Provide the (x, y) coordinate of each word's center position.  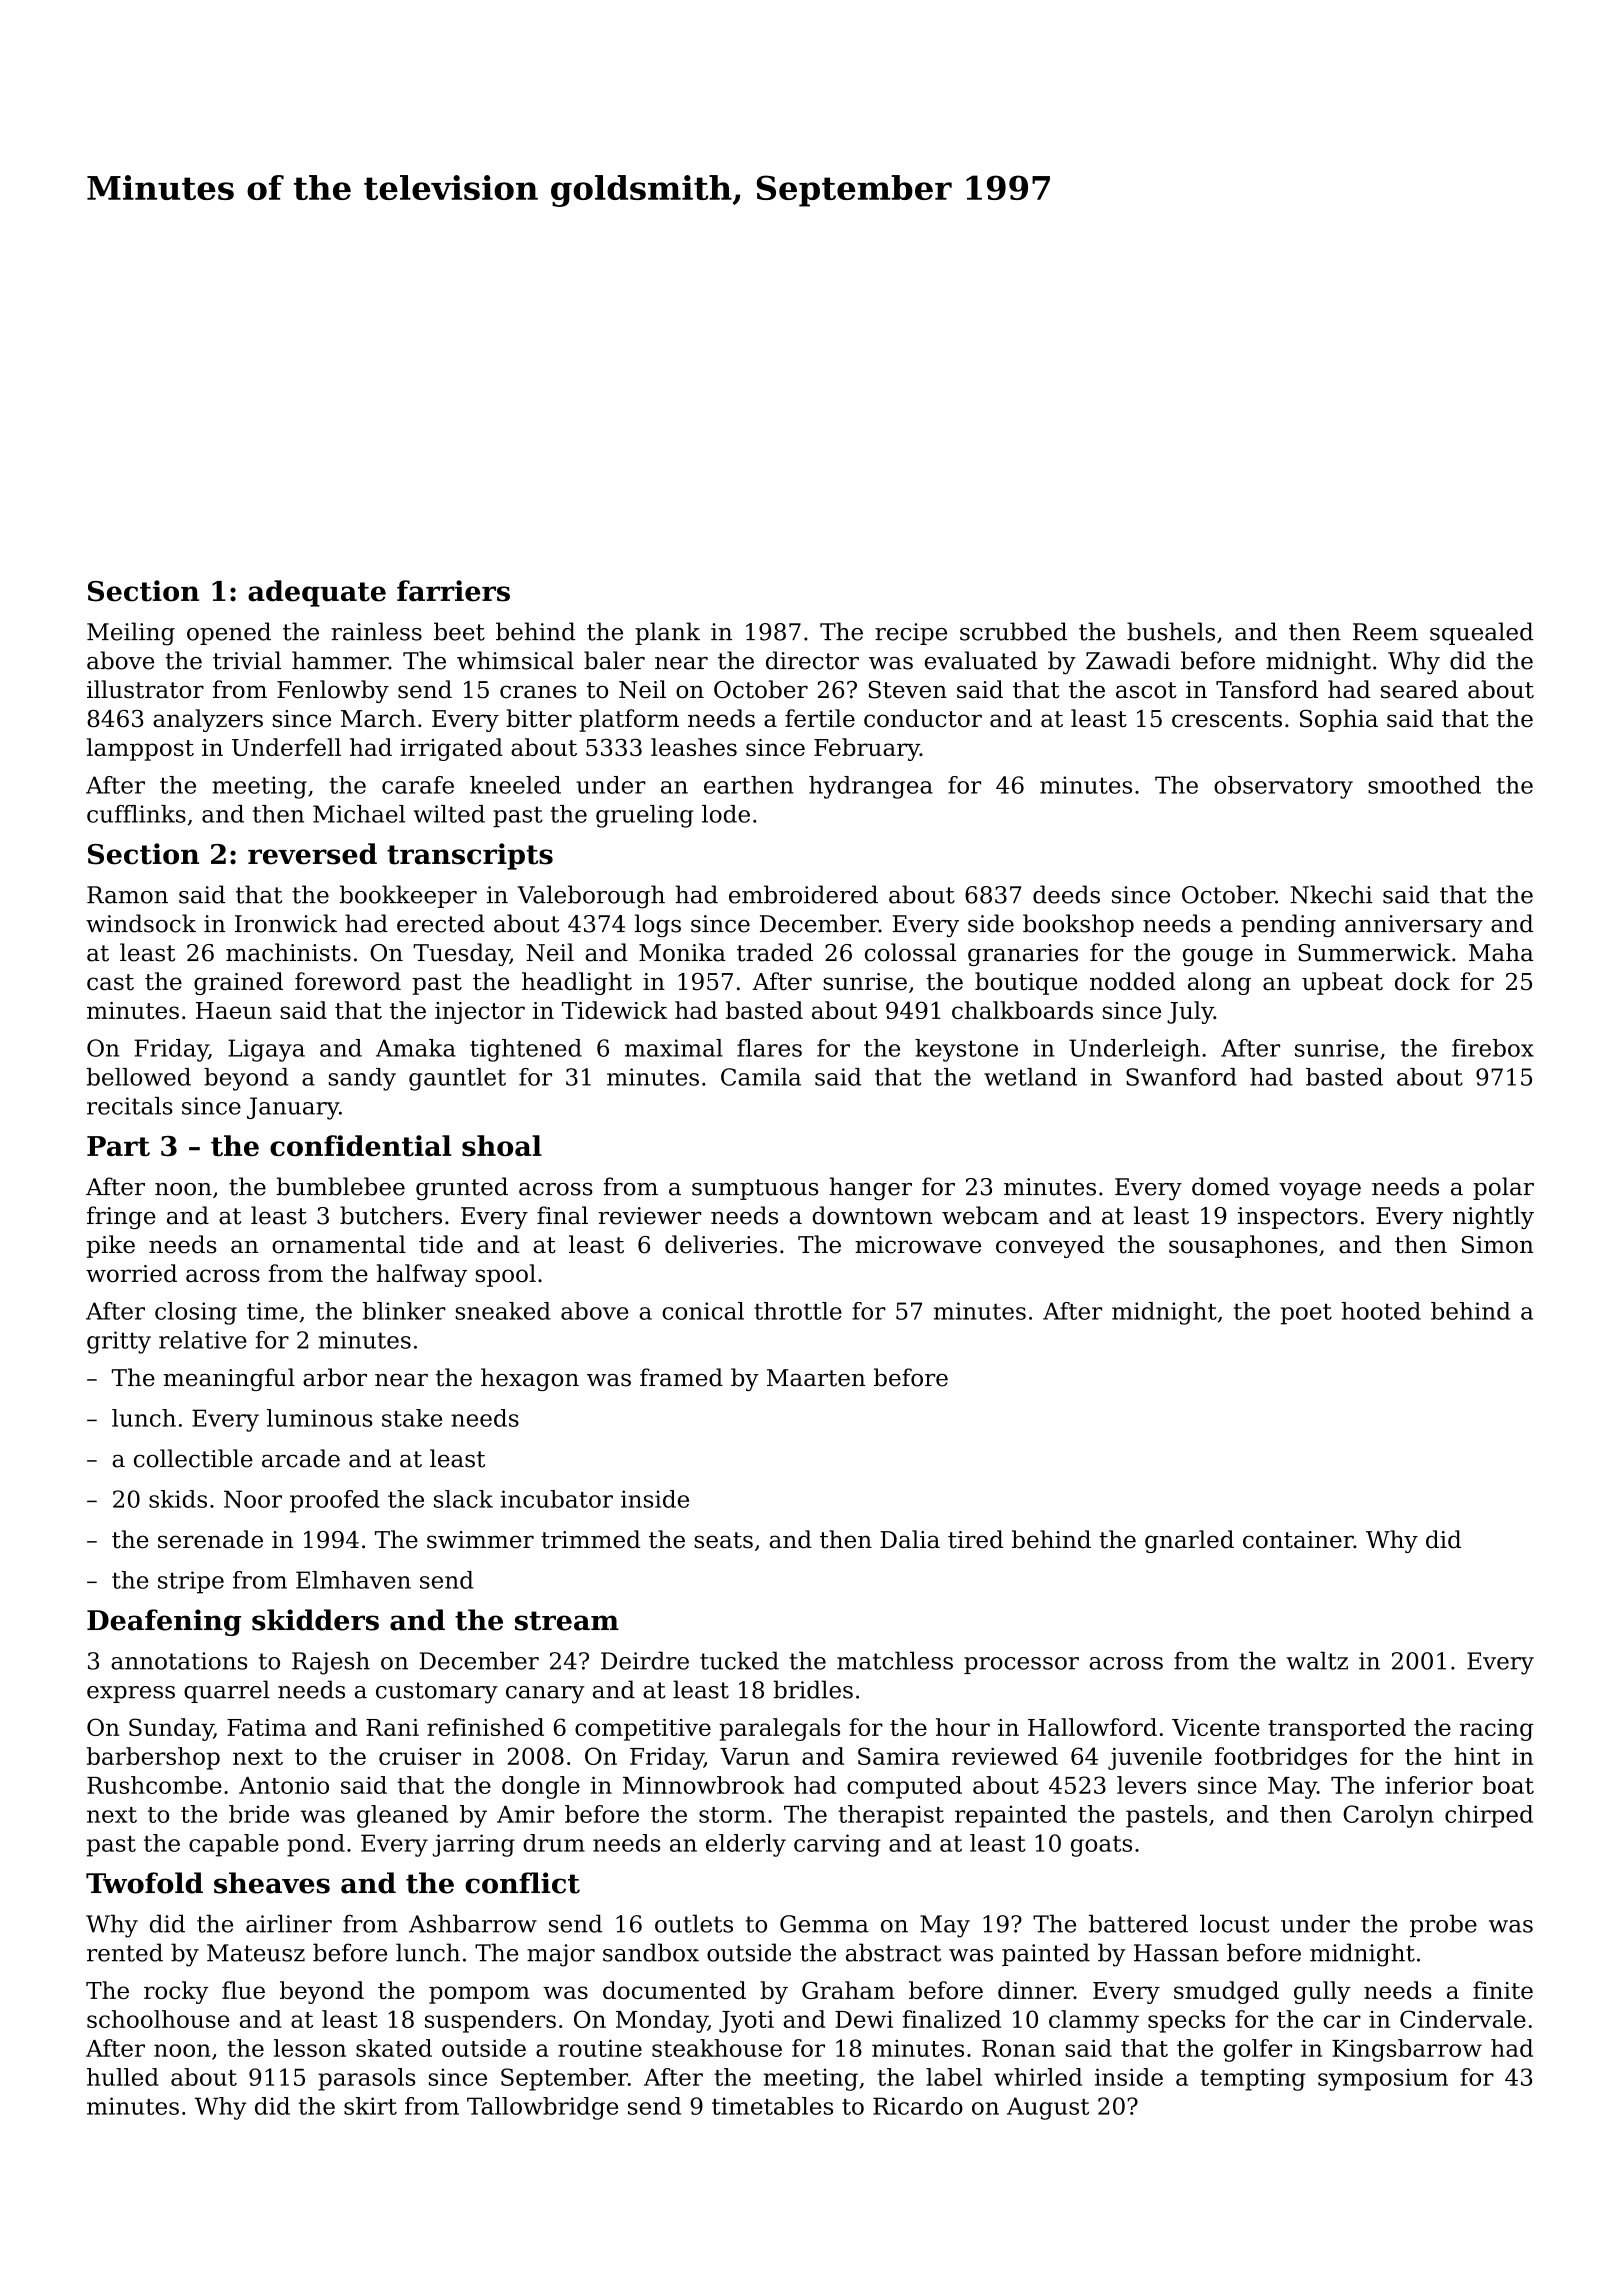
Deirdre (645, 1660)
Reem (1385, 632)
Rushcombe (154, 1785)
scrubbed (1013, 631)
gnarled (1189, 1541)
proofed (335, 1501)
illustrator (145, 689)
